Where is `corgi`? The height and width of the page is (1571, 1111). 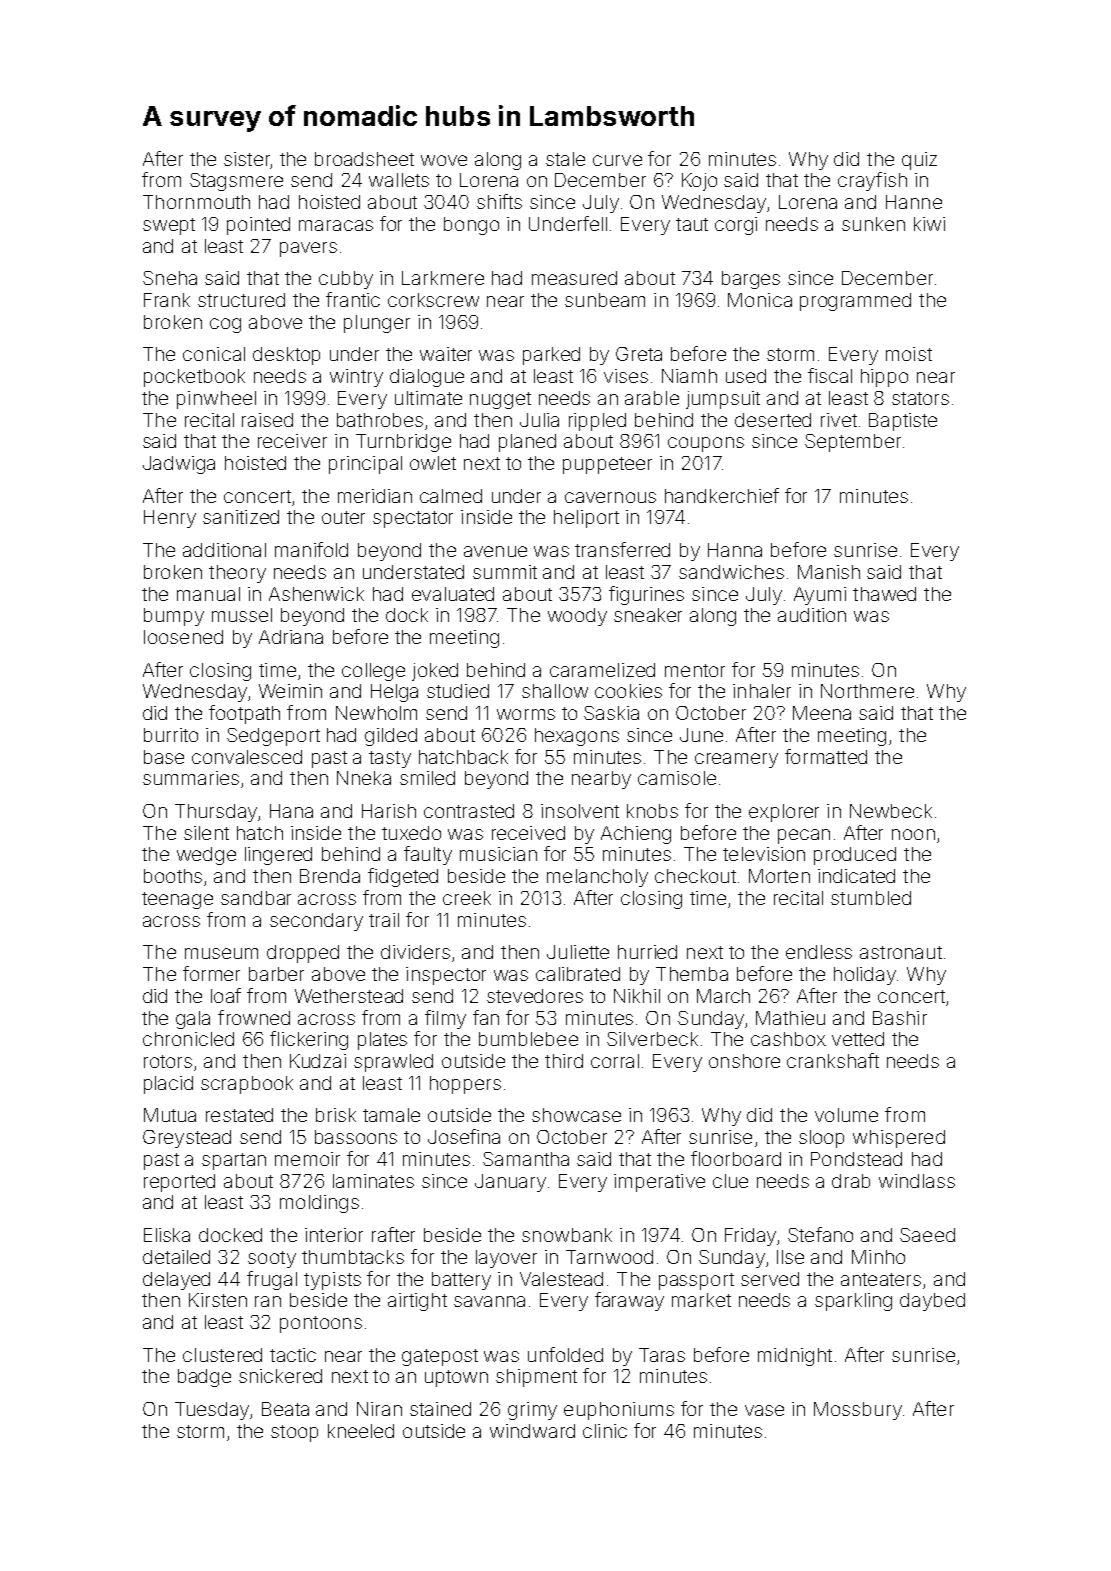
corgi is located at coordinates (736, 226).
